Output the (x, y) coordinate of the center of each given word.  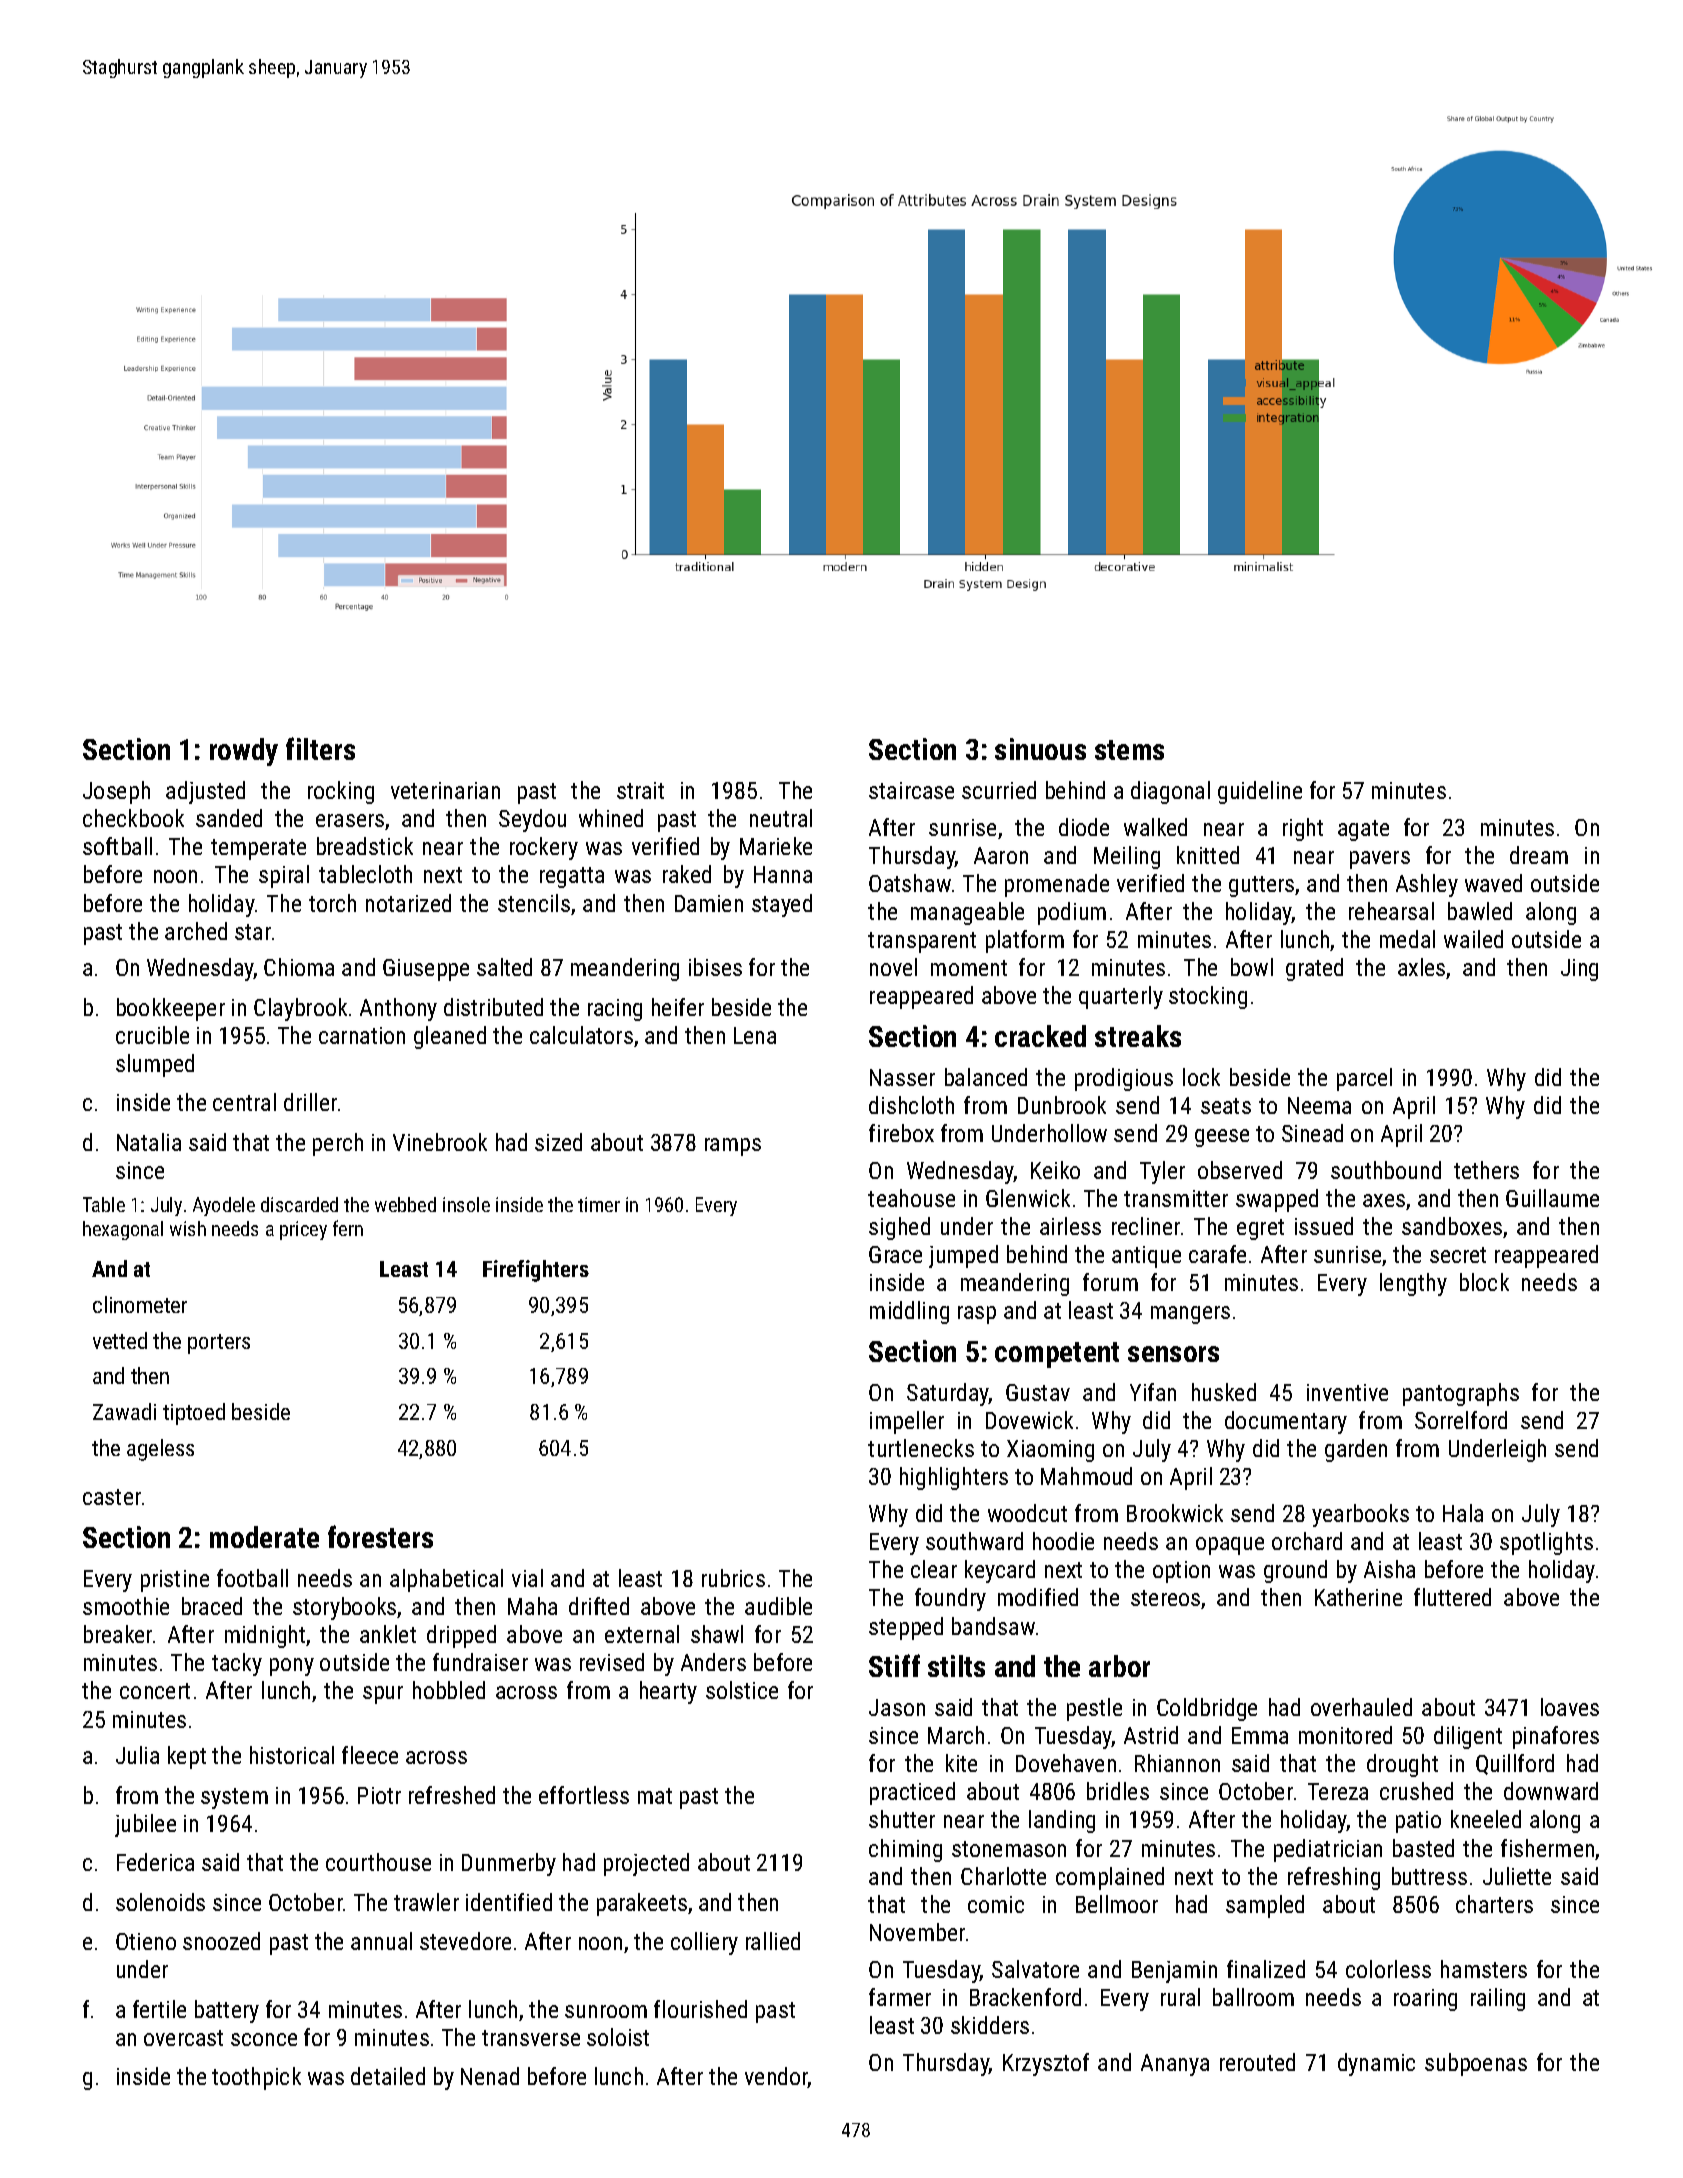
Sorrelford (1461, 1420)
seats (1226, 1106)
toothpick (256, 2078)
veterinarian (445, 790)
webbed (405, 1204)
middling (909, 1312)
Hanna (783, 874)
